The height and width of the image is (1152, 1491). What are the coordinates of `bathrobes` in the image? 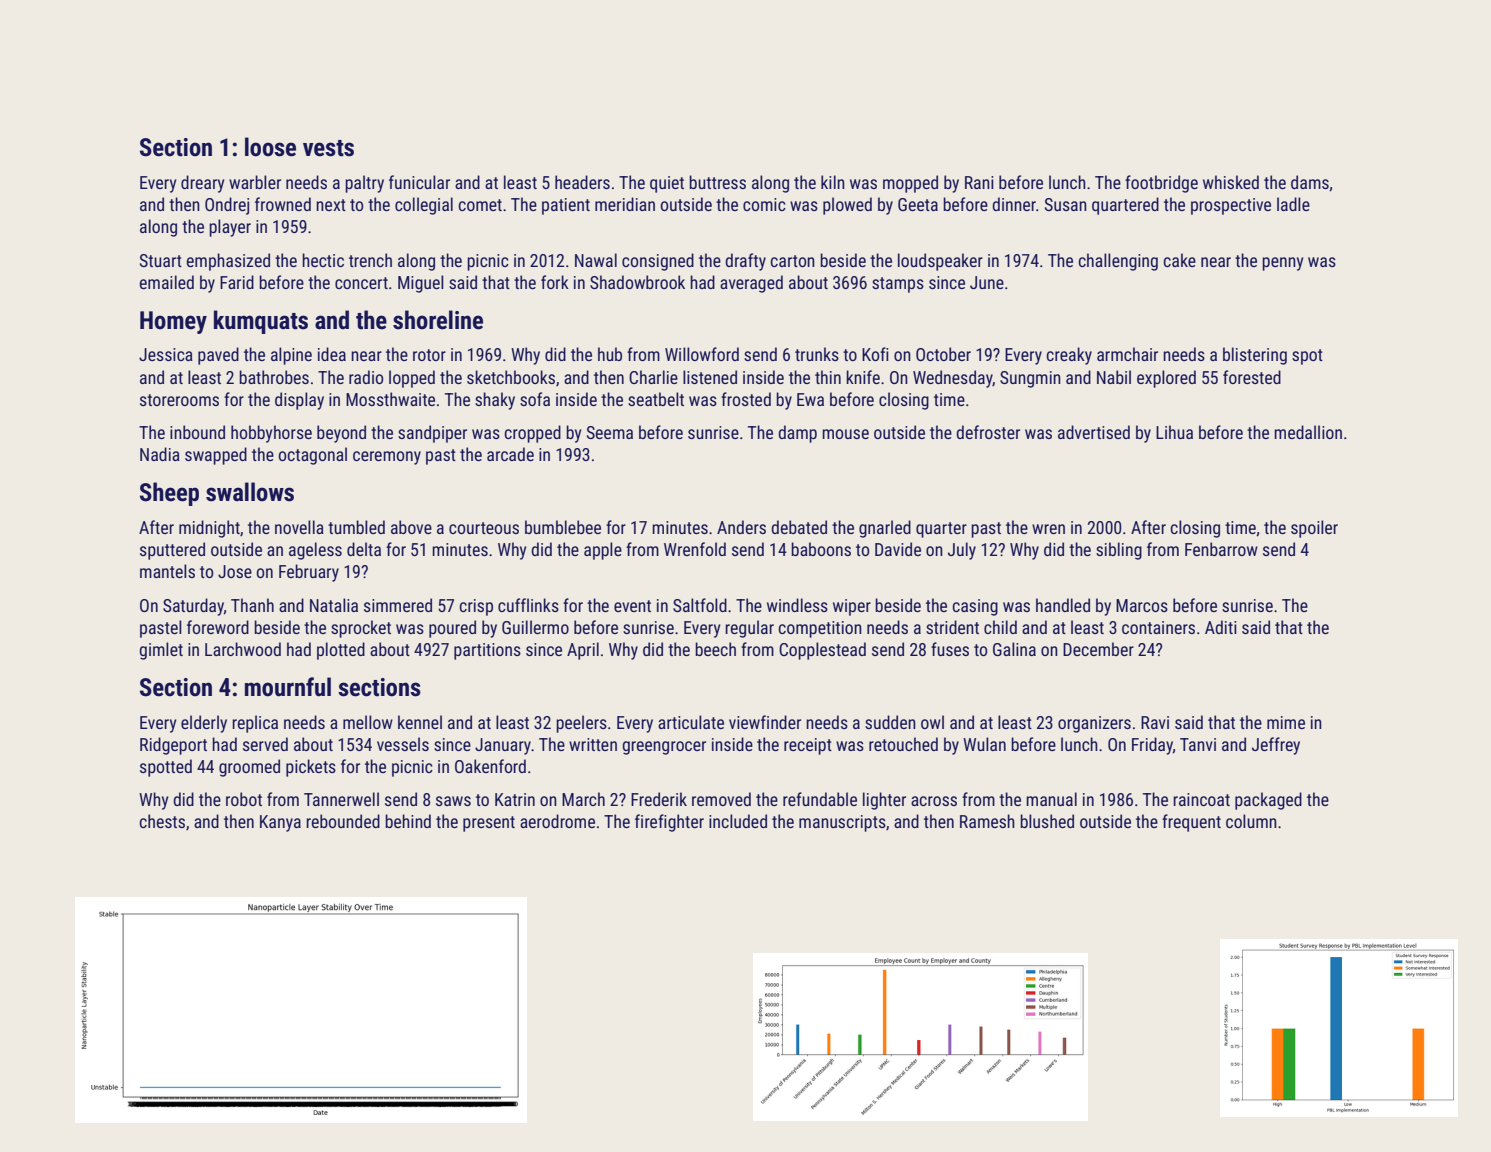 It's located at (274, 377).
